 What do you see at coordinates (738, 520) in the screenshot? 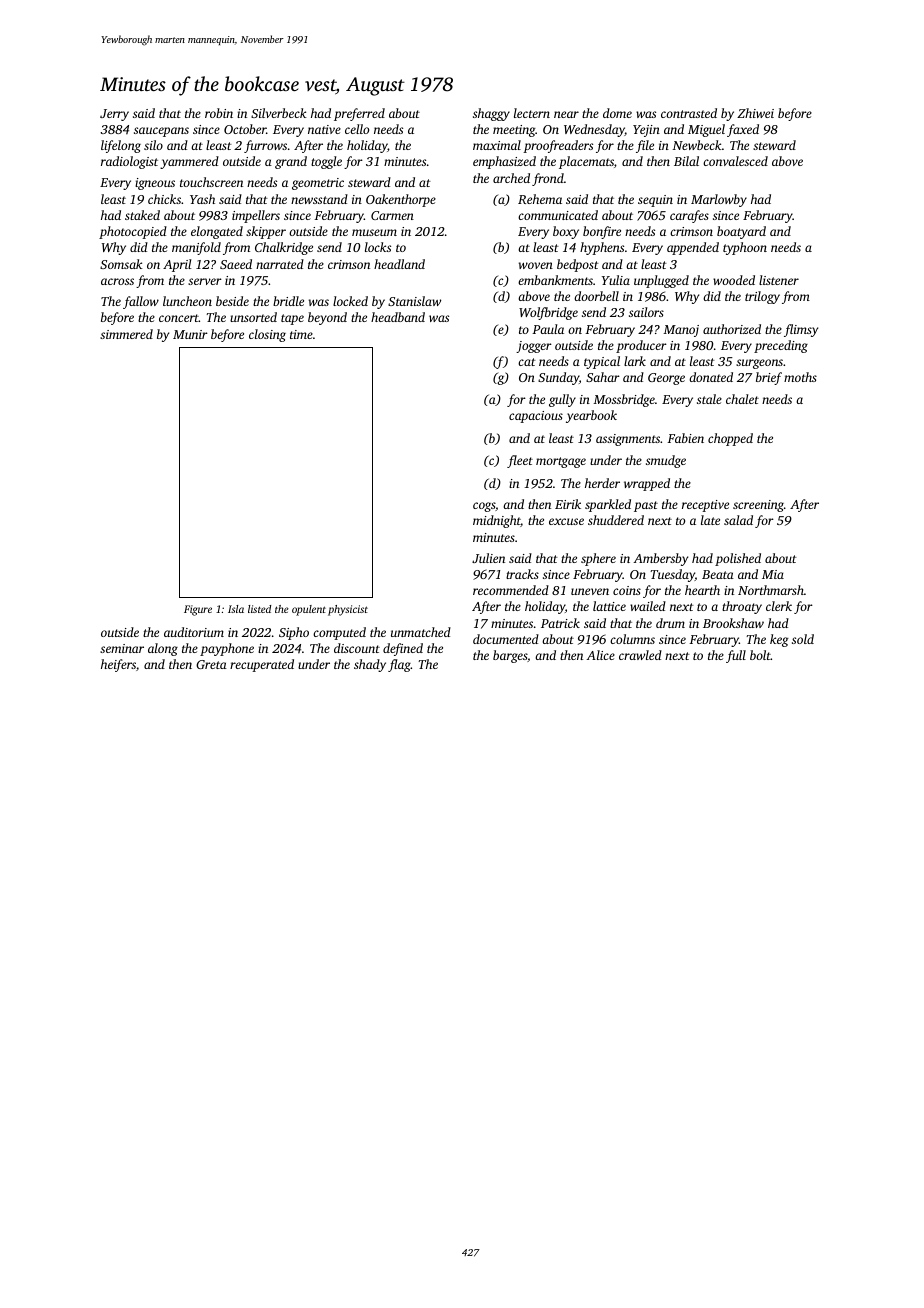
I see `salad` at bounding box center [738, 520].
